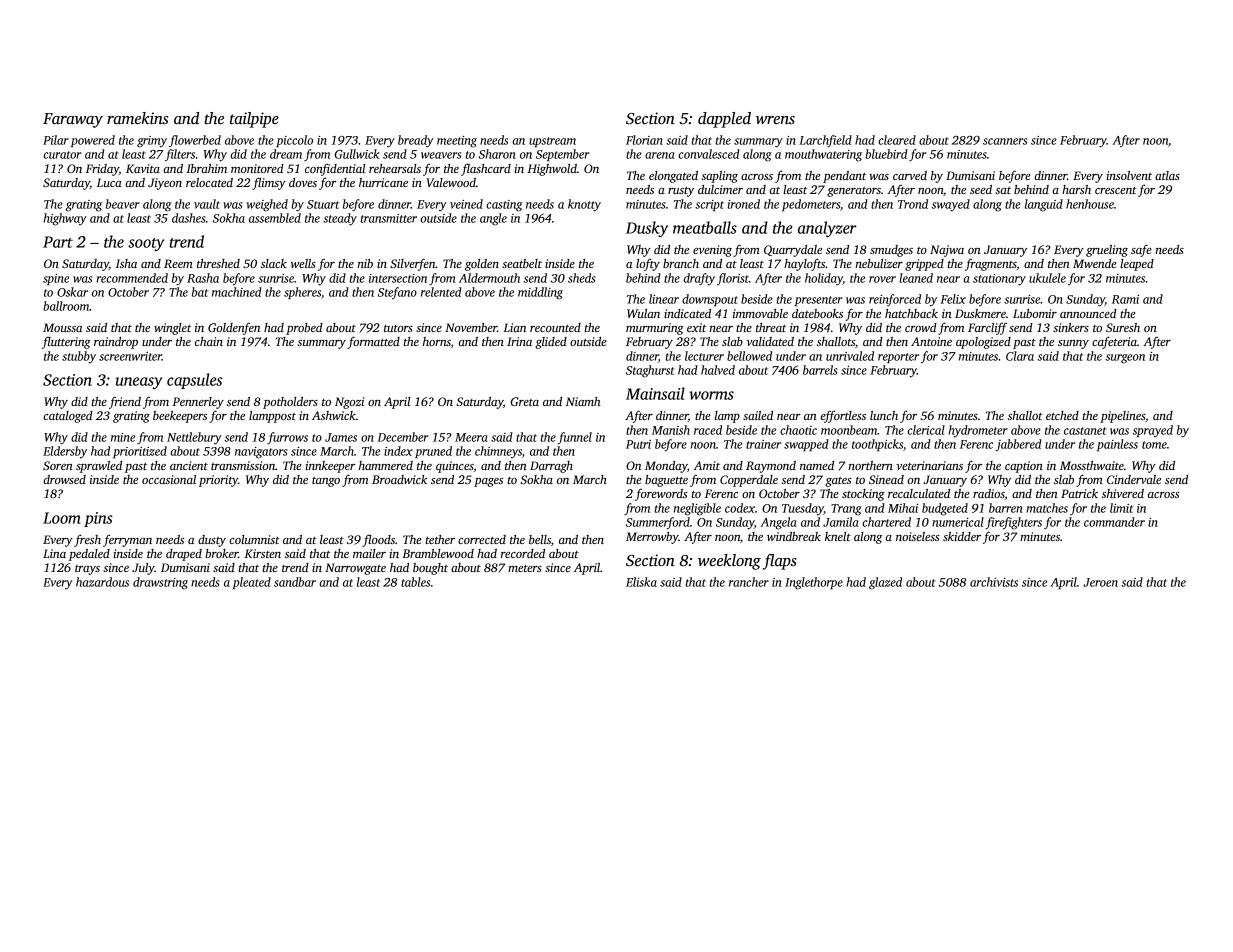 The image size is (1233, 952). What do you see at coordinates (137, 118) in the screenshot?
I see `ramekins` at bounding box center [137, 118].
